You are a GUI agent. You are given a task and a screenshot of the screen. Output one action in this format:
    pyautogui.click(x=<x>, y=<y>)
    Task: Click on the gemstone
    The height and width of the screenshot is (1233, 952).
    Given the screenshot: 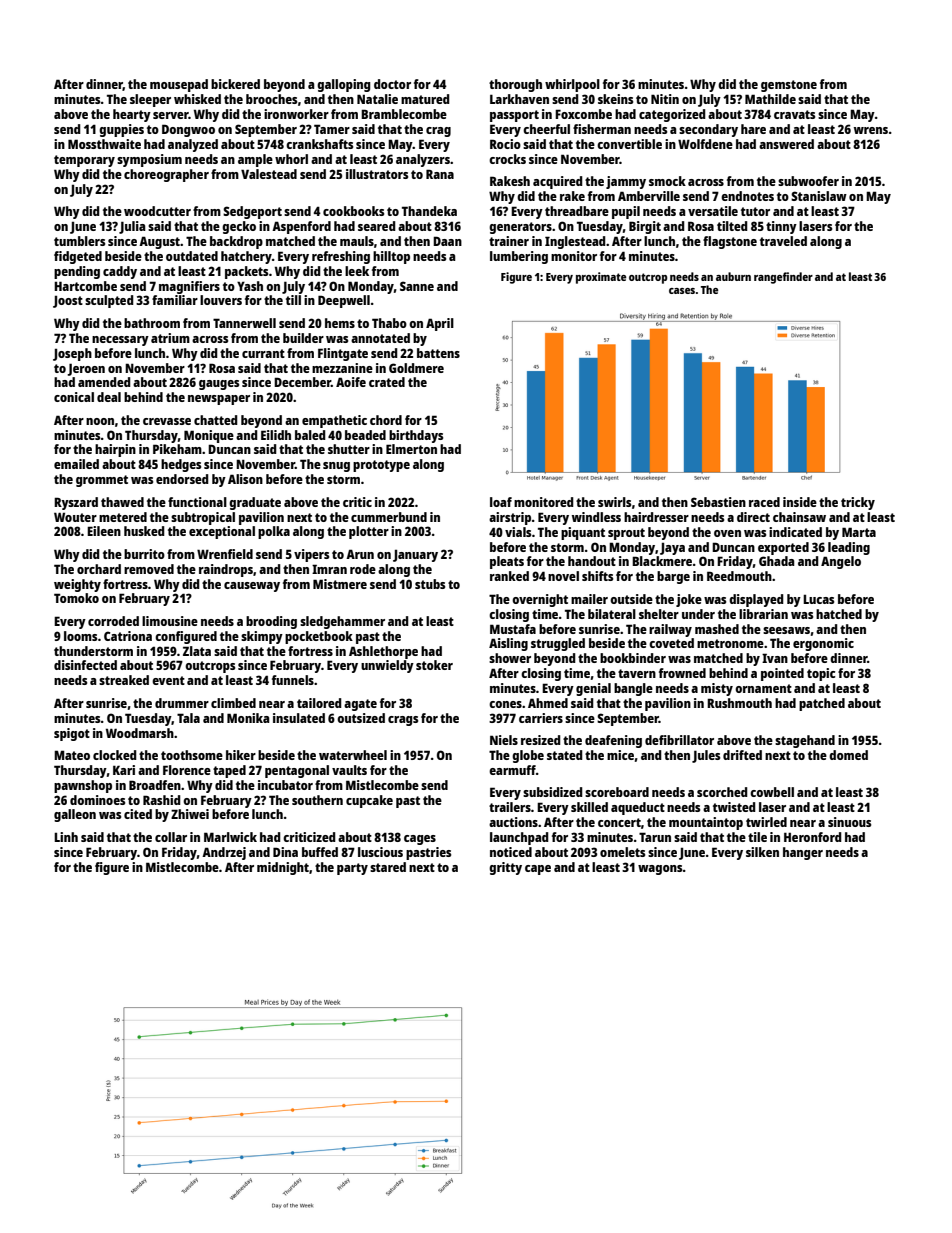 What is the action you would take?
    pyautogui.click(x=789, y=86)
